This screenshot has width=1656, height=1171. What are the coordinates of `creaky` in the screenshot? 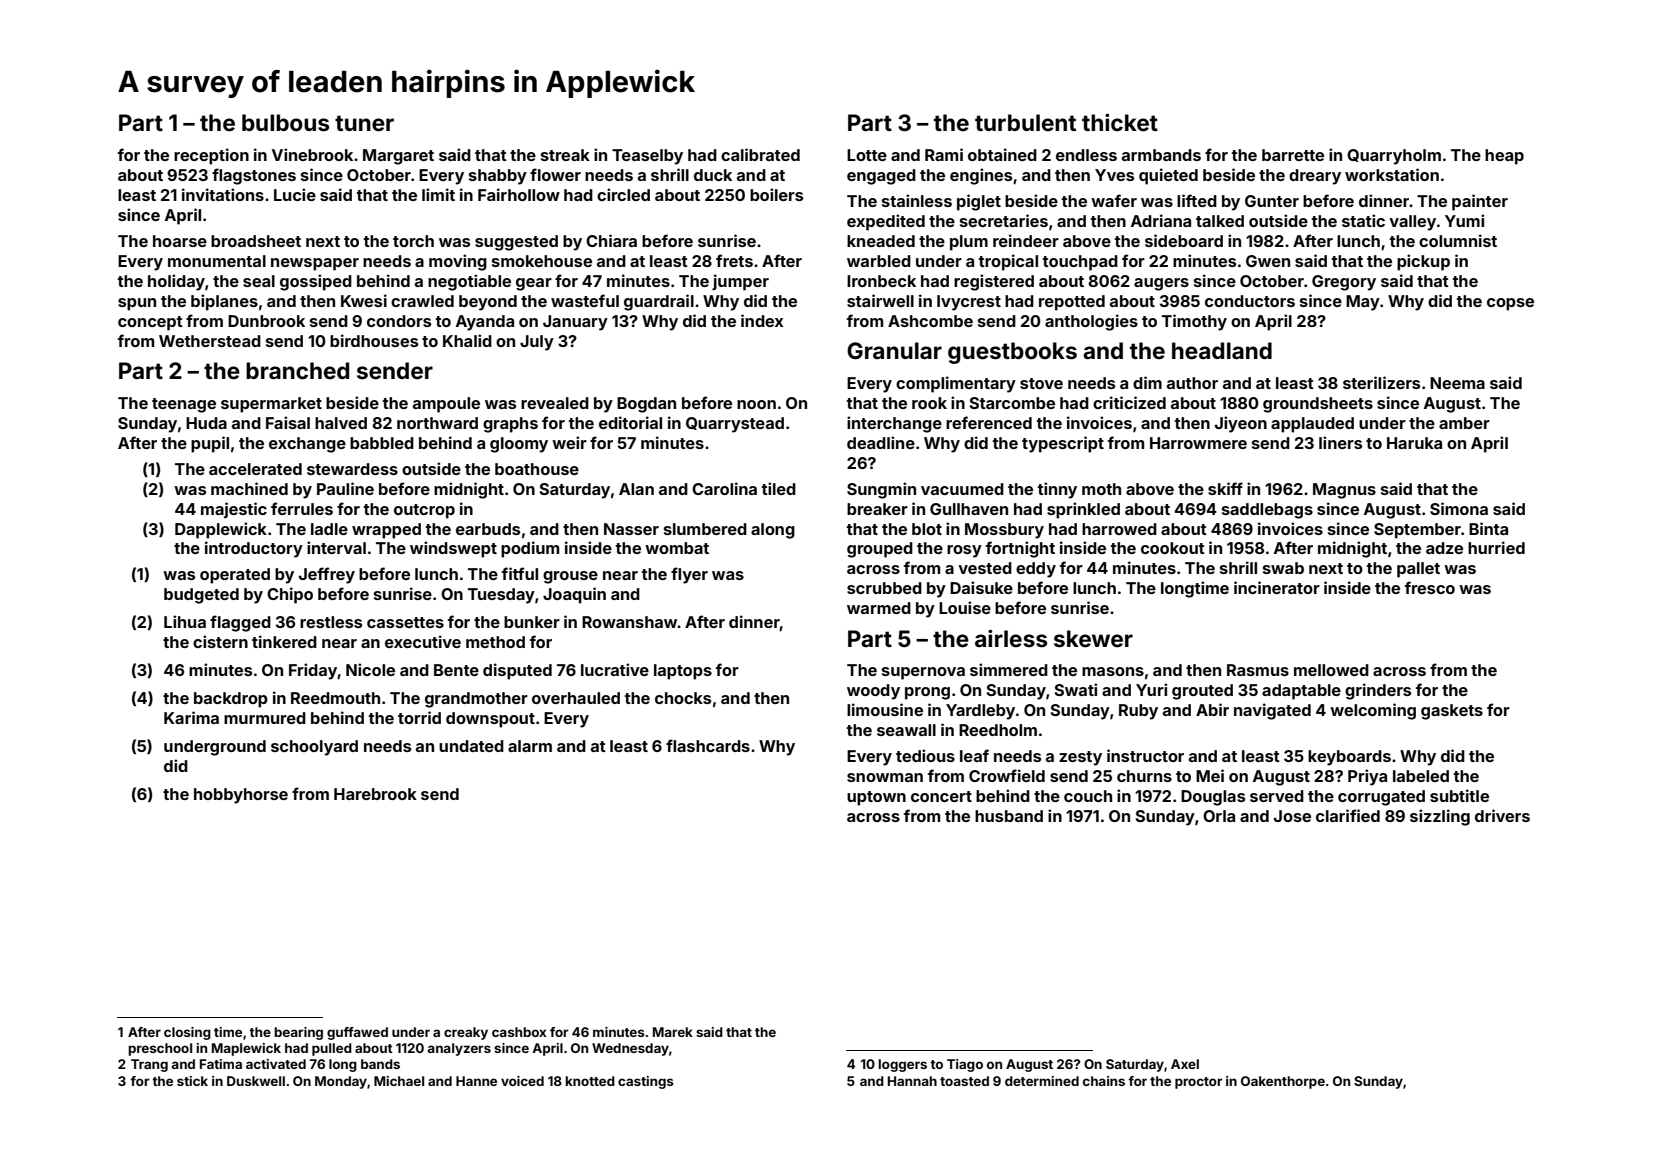 It's located at (466, 1033).
